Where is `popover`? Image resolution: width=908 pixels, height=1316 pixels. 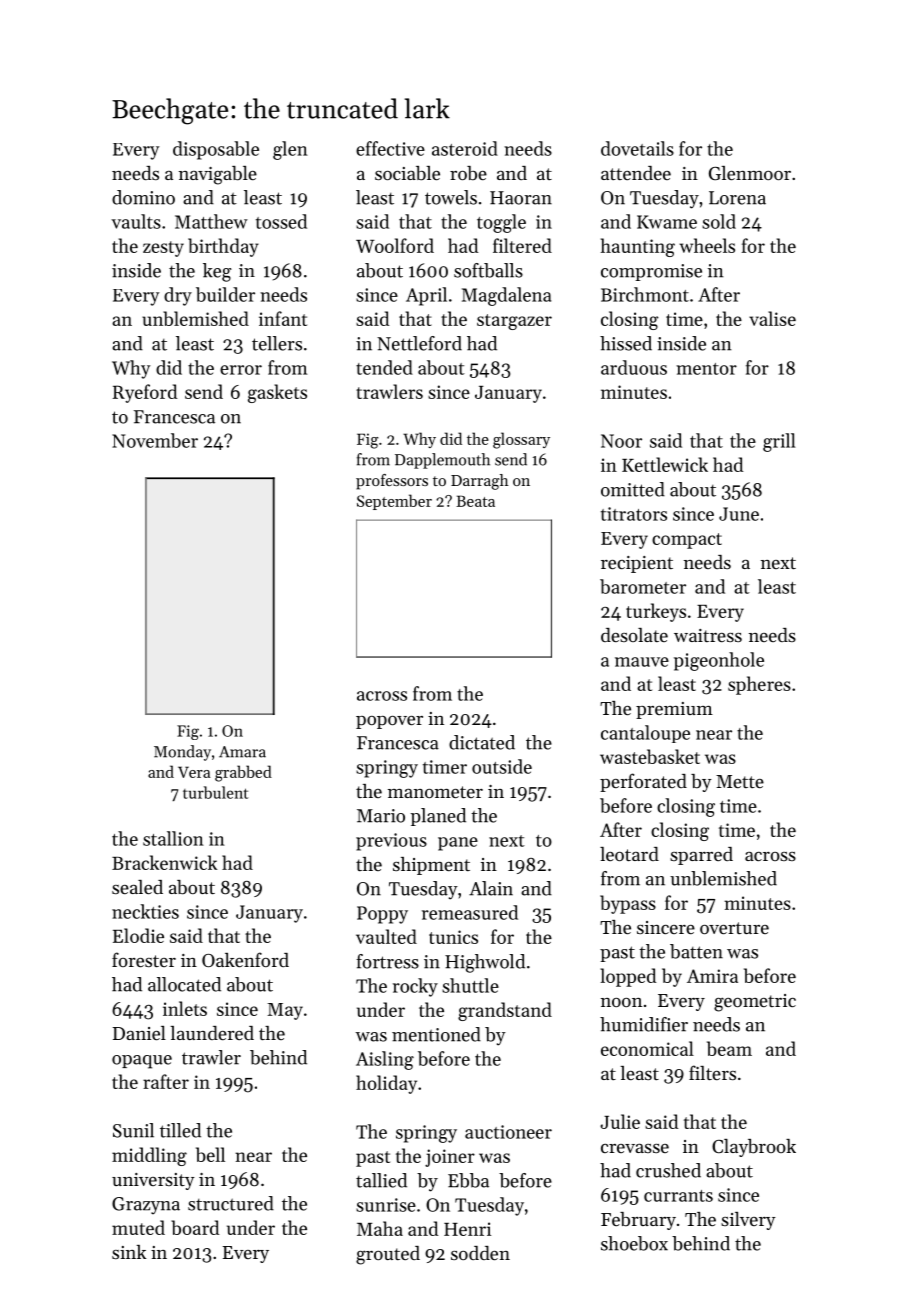 popover is located at coordinates (389, 722).
